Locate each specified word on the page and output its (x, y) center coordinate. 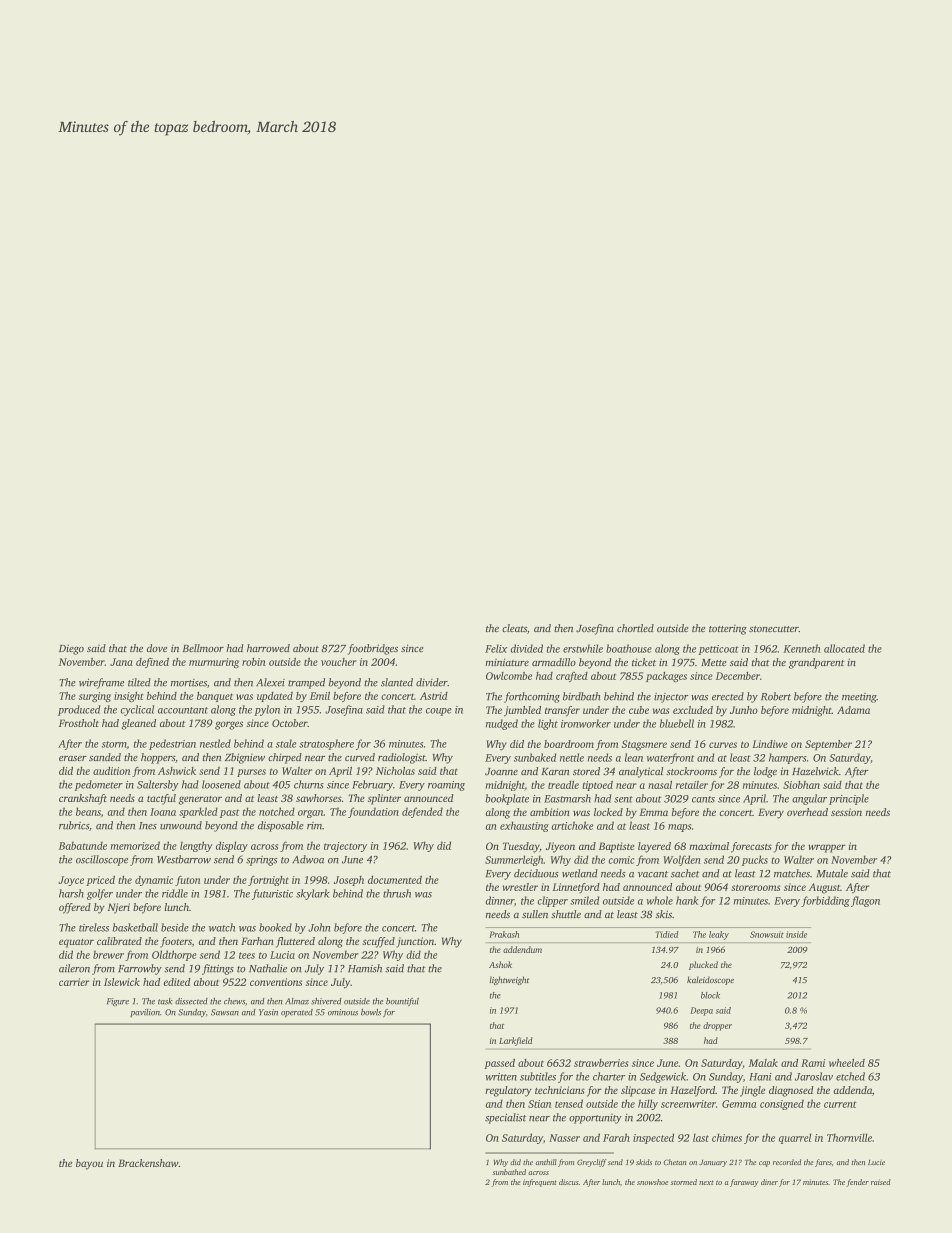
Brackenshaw (148, 1163)
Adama (853, 710)
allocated (844, 648)
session (846, 812)
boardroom (569, 744)
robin (253, 662)
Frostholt (79, 723)
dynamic (154, 881)
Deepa (701, 1011)
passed (500, 1064)
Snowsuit (767, 934)
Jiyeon (560, 847)
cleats (514, 628)
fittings (218, 969)
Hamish (365, 968)
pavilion (145, 1013)
